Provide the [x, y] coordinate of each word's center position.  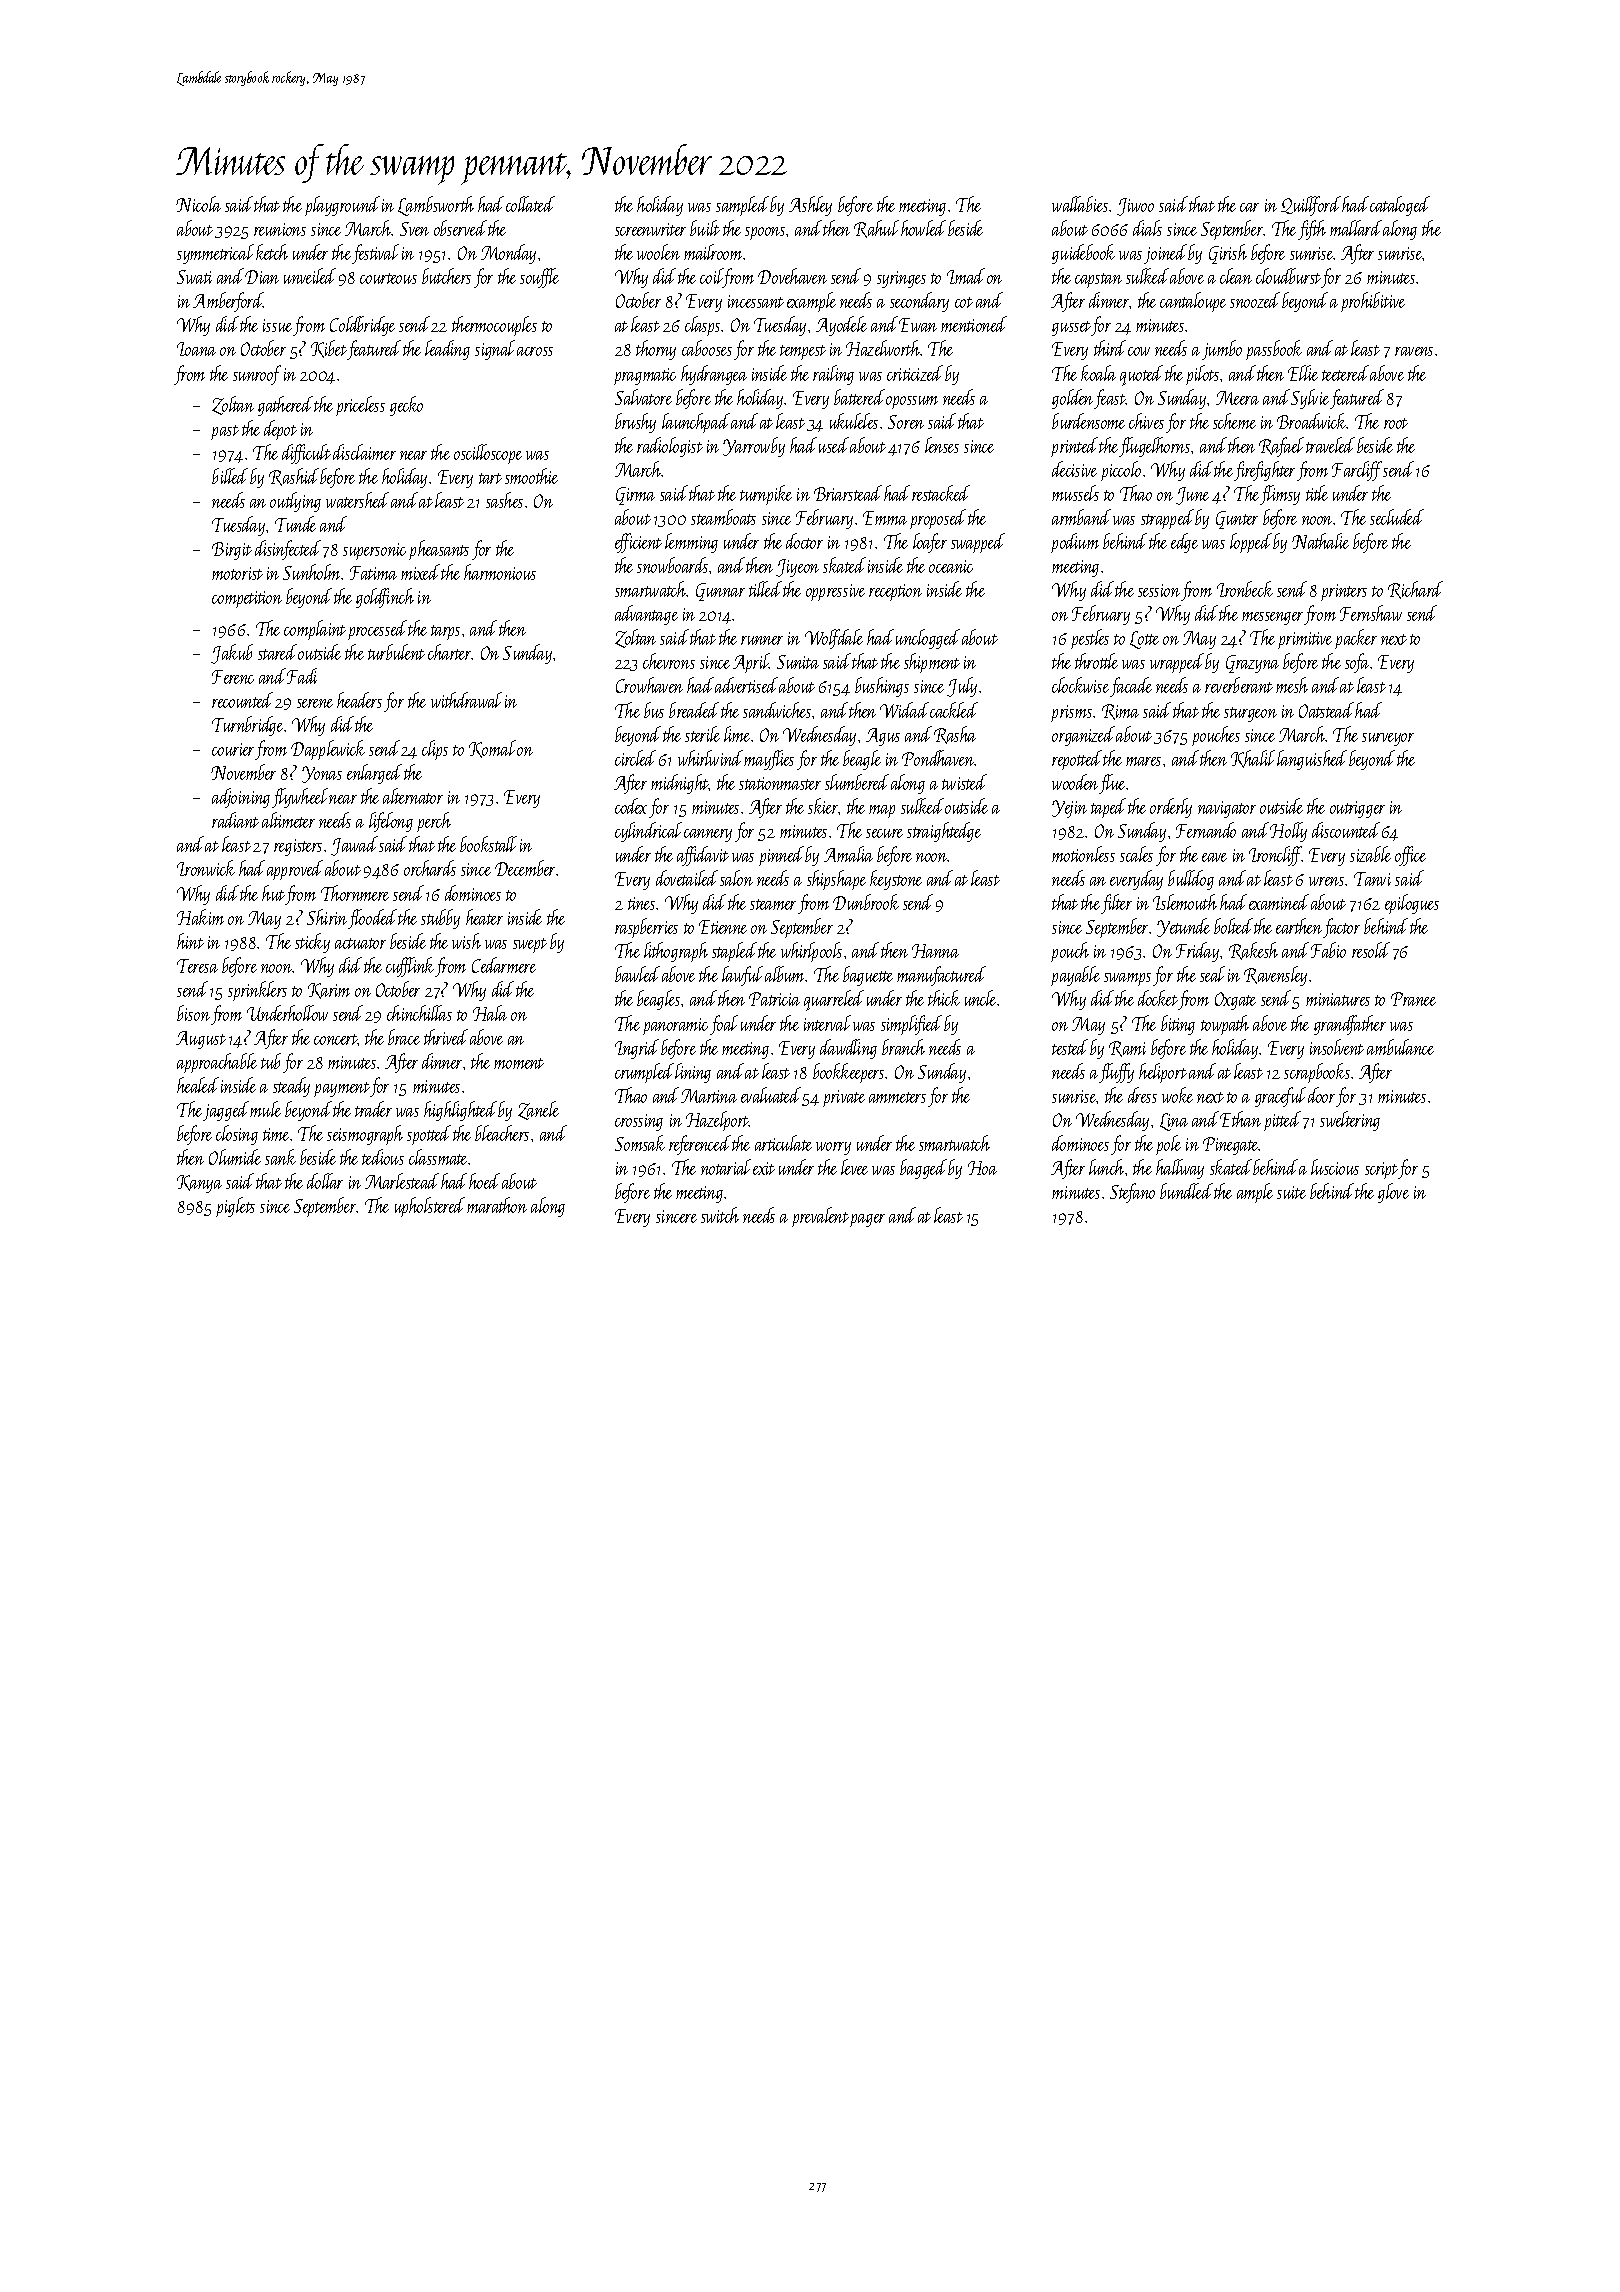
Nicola [198, 204]
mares [1143, 761]
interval [827, 1023]
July [962, 687]
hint [190, 941]
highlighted [460, 1111]
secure [884, 833]
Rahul [876, 229]
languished [1312, 760]
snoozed [1255, 300]
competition [247, 599]
